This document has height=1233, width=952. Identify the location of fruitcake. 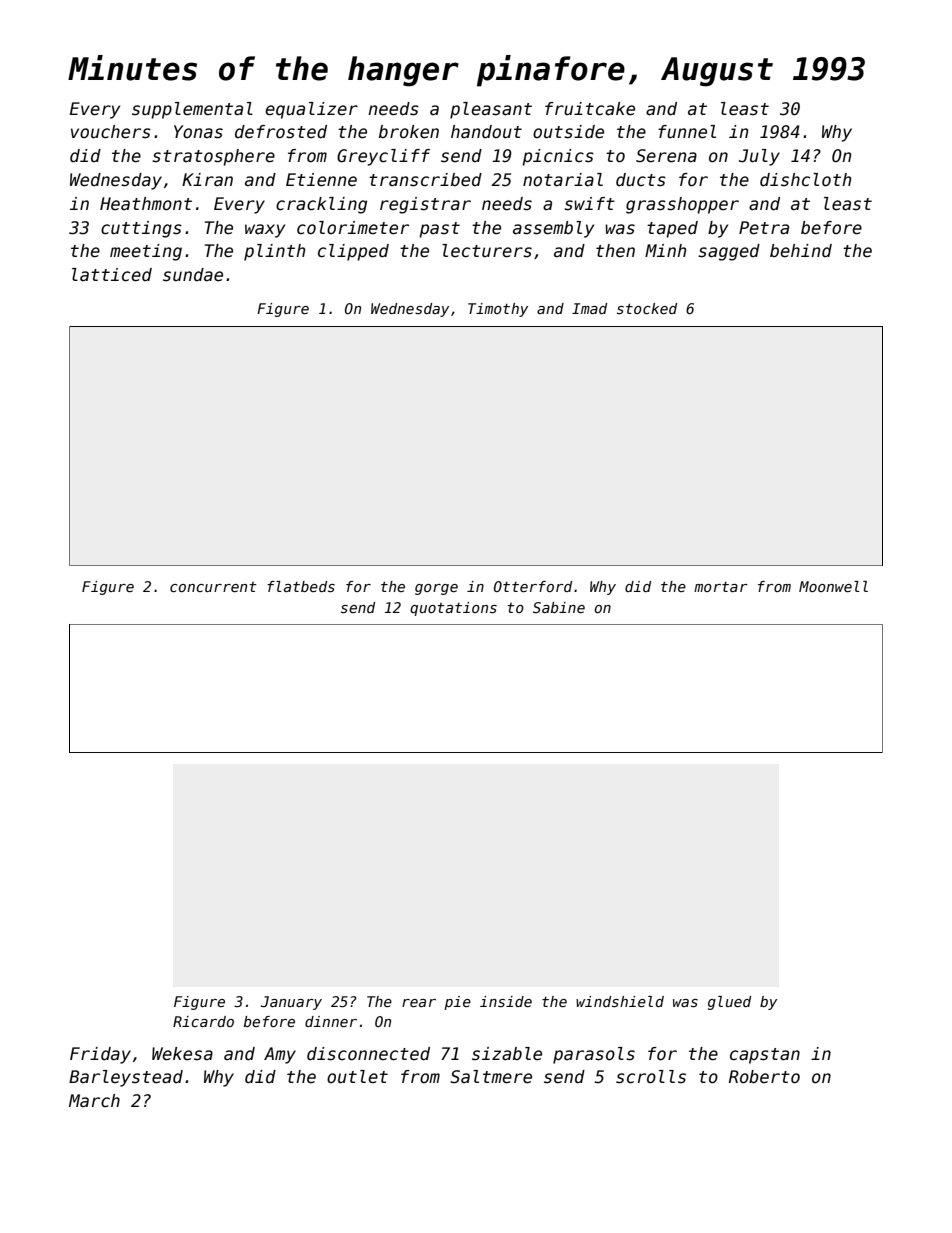
(590, 109).
